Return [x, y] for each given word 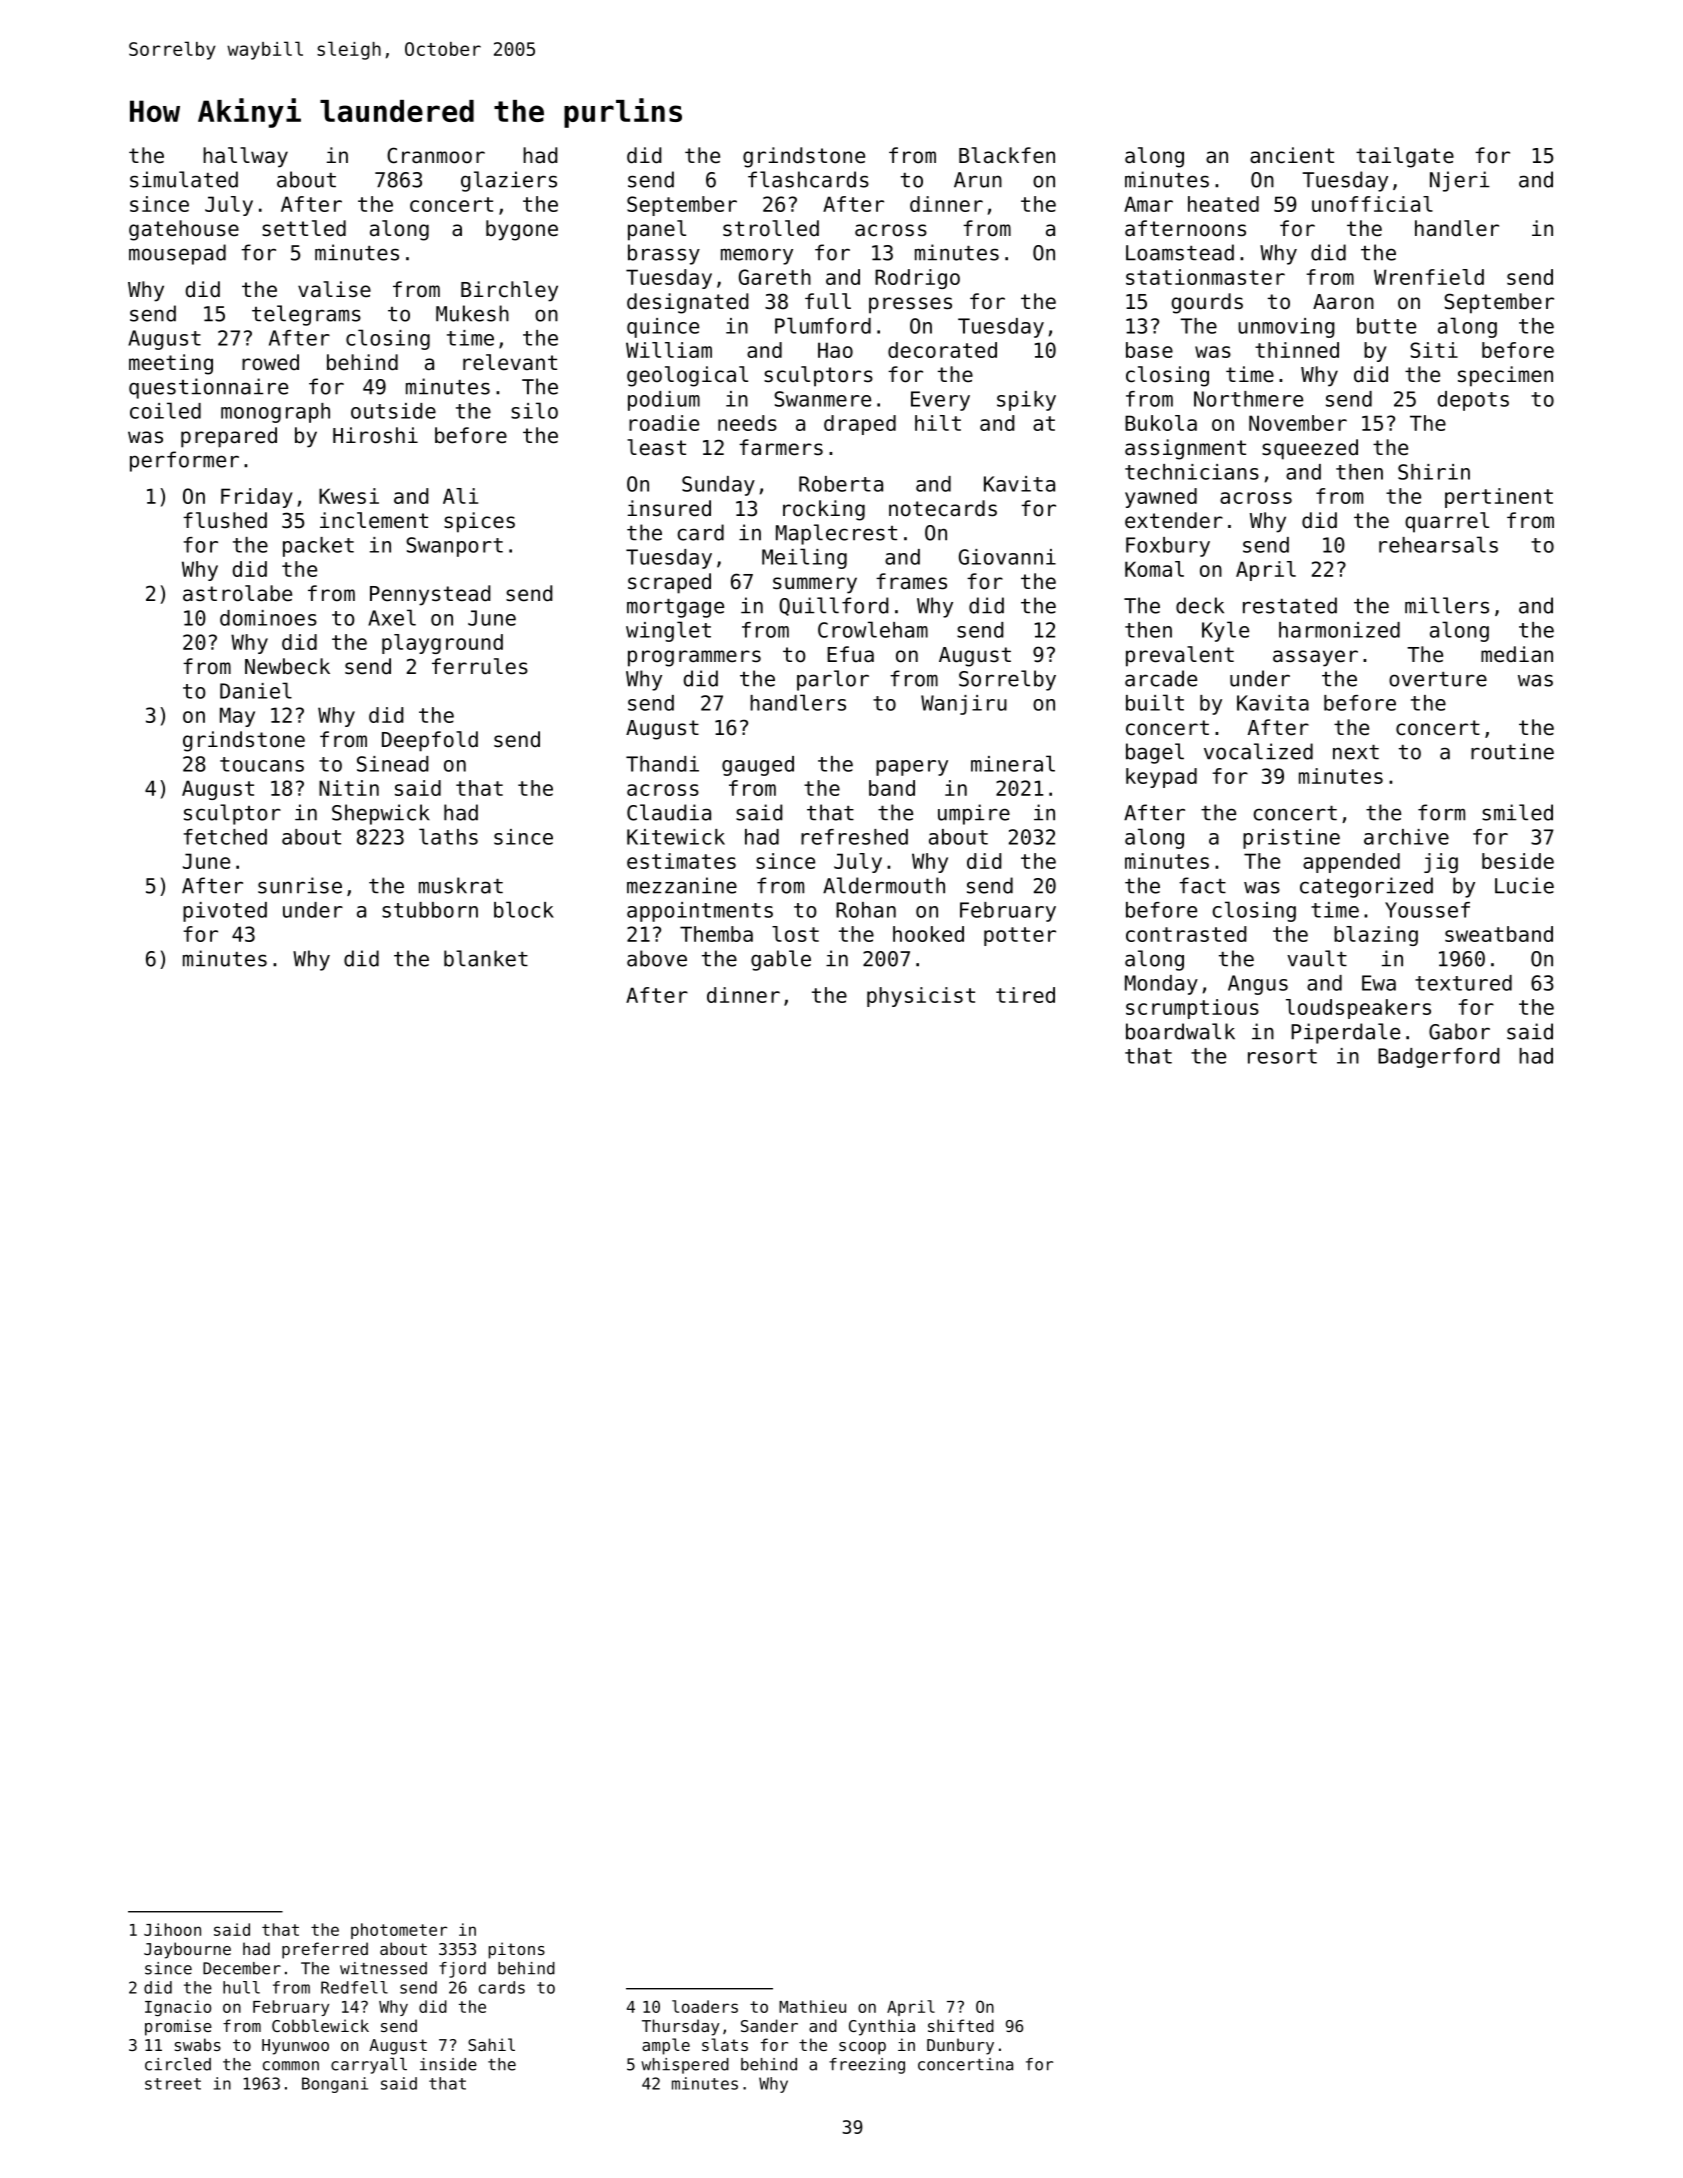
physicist [921, 997]
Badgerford [1439, 1058]
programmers [694, 658]
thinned [1297, 350]
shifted [961, 2025]
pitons [517, 1950]
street [173, 2084]
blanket [486, 958]
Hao [835, 350]
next [1356, 752]
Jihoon [172, 1929]
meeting [171, 364]
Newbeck [287, 666]
